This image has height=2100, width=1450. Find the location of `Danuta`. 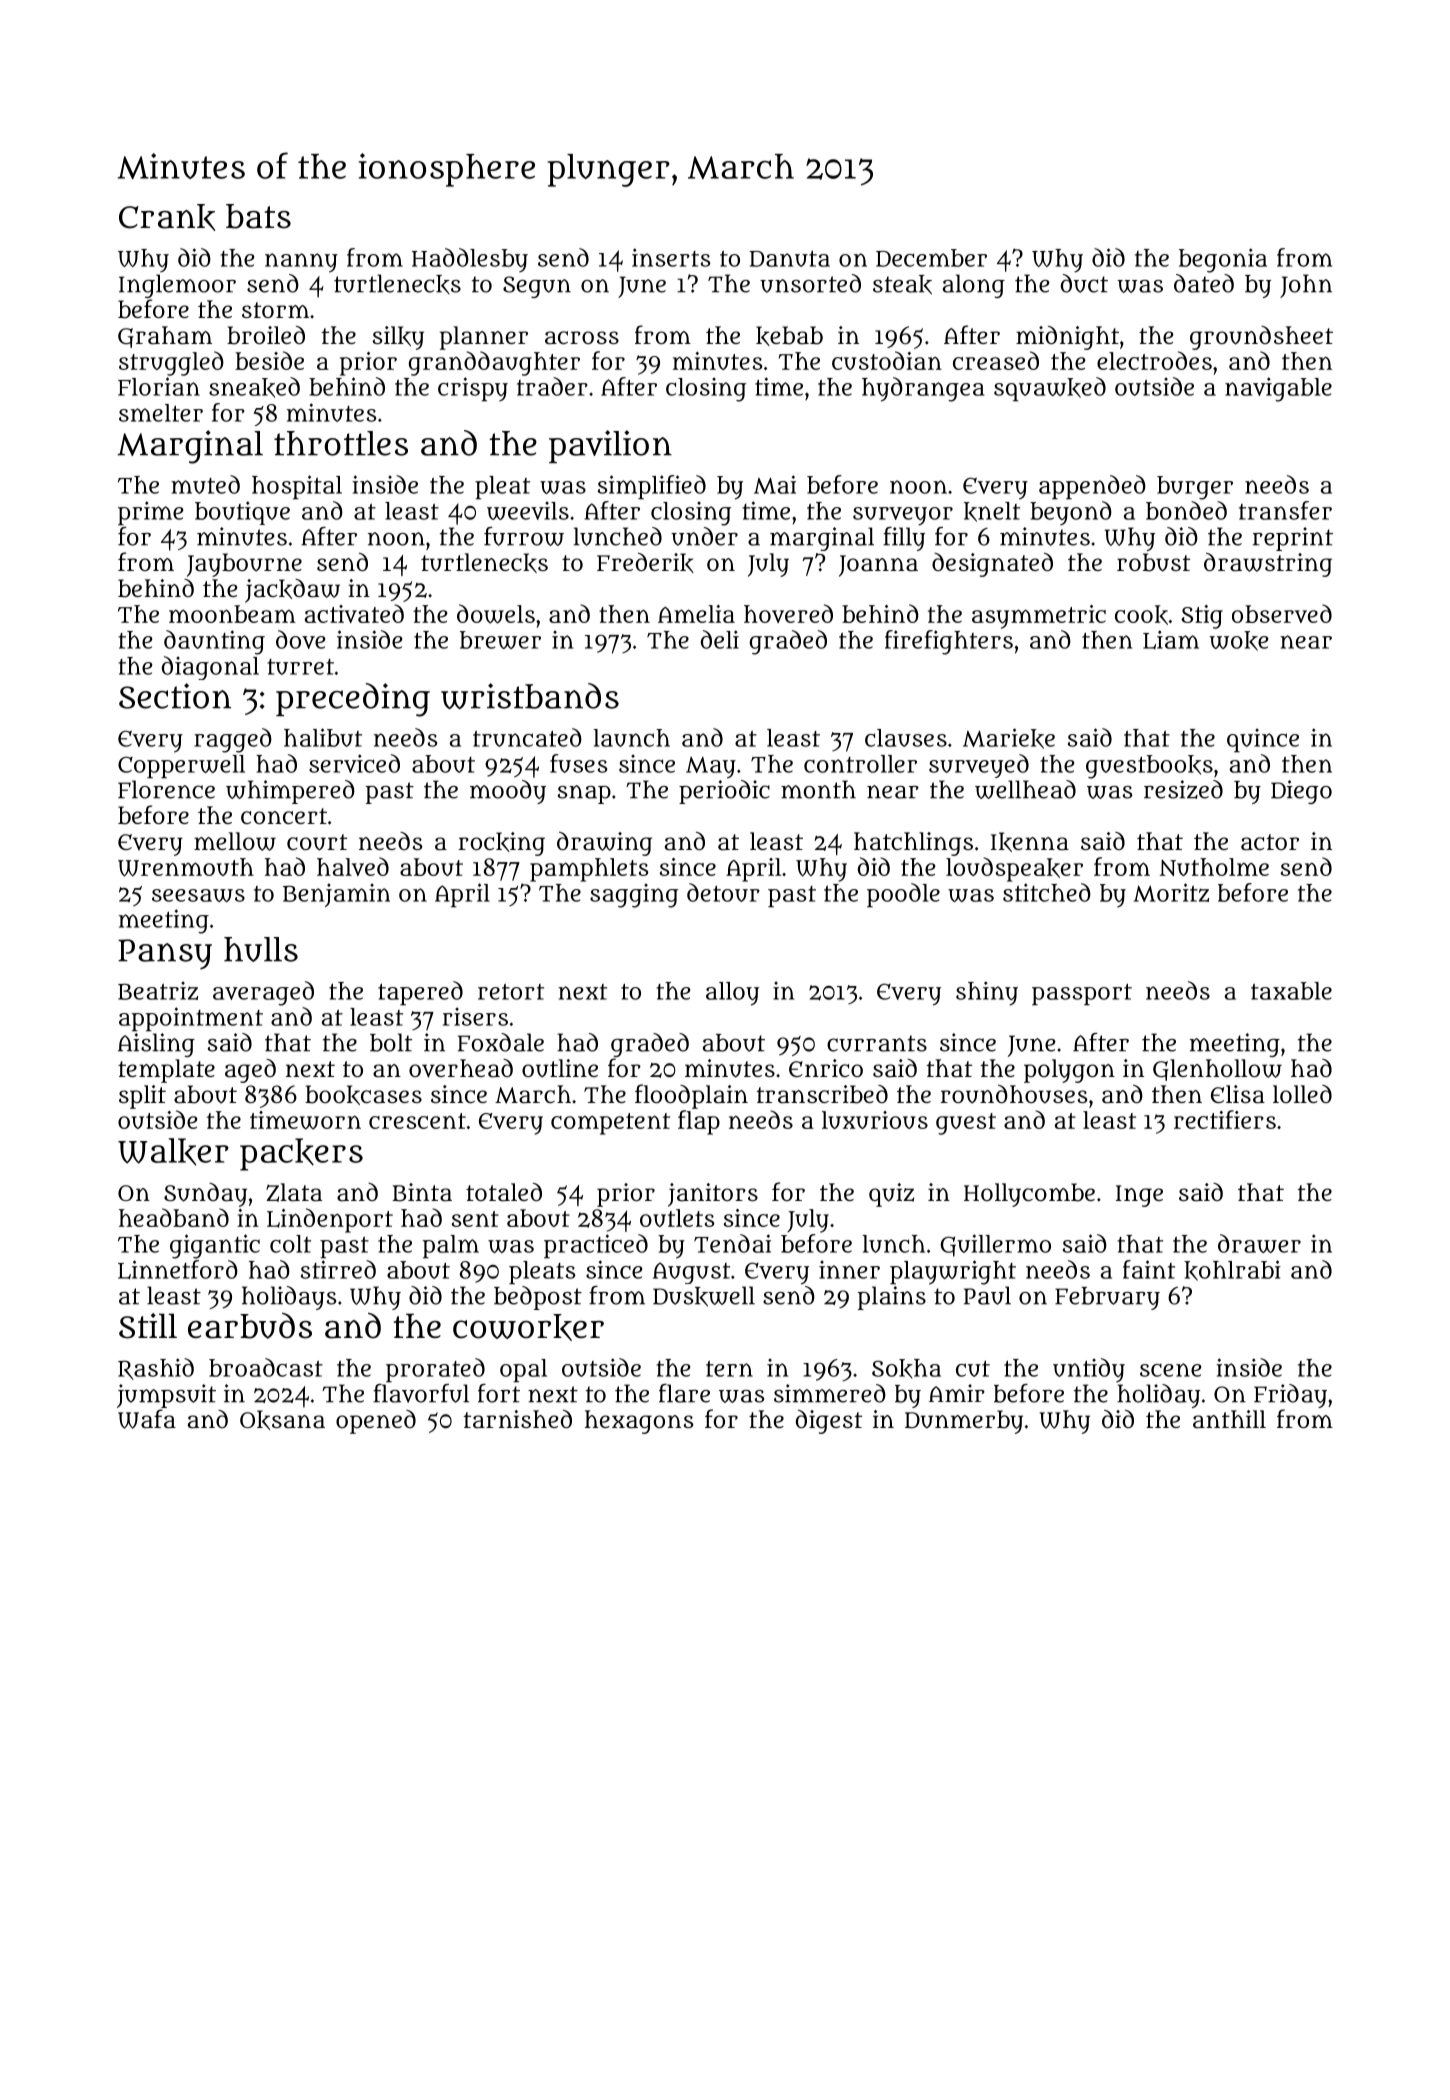

Danuta is located at coordinates (789, 259).
